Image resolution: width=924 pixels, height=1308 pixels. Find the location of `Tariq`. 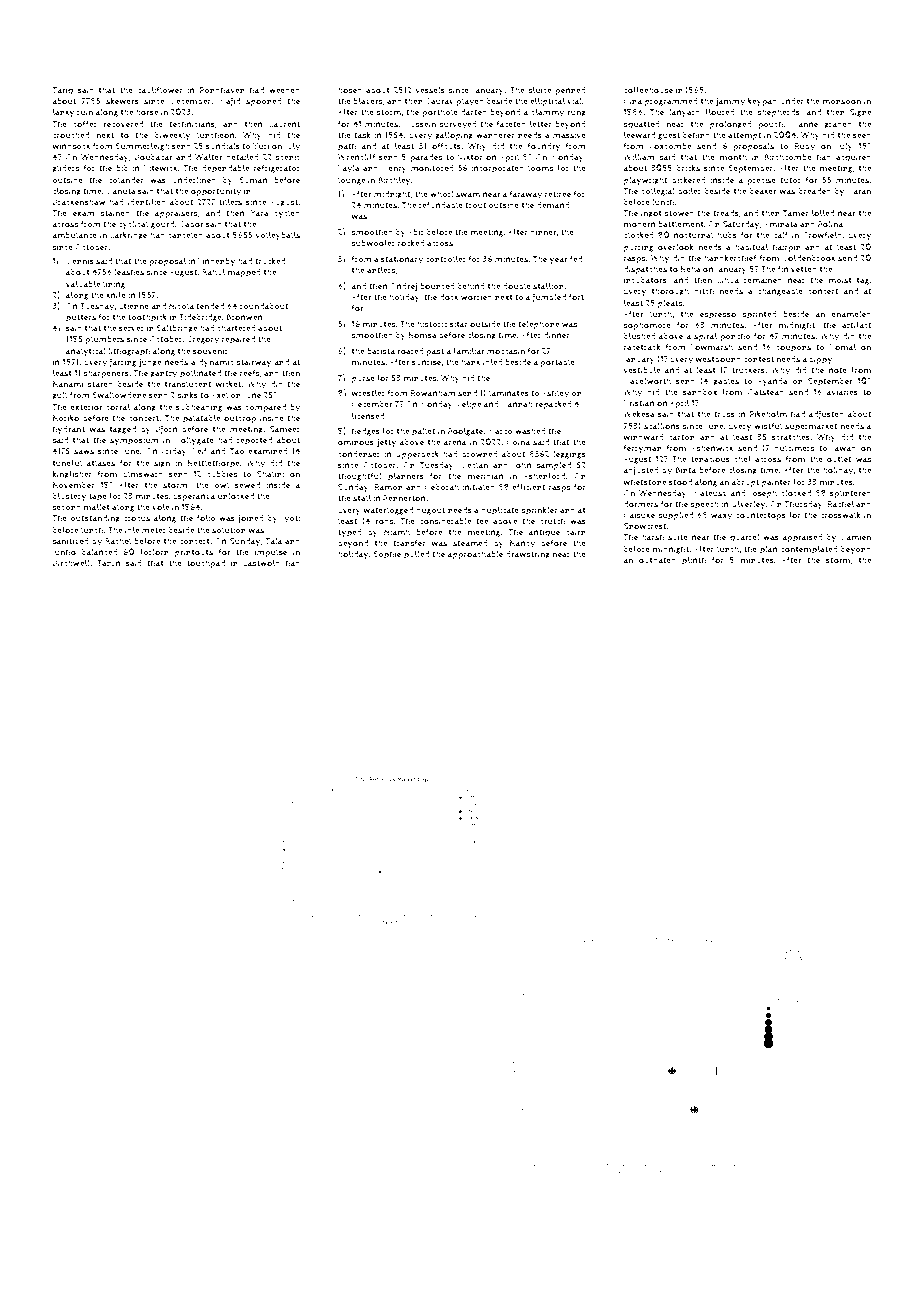

Tariq is located at coordinates (62, 91).
